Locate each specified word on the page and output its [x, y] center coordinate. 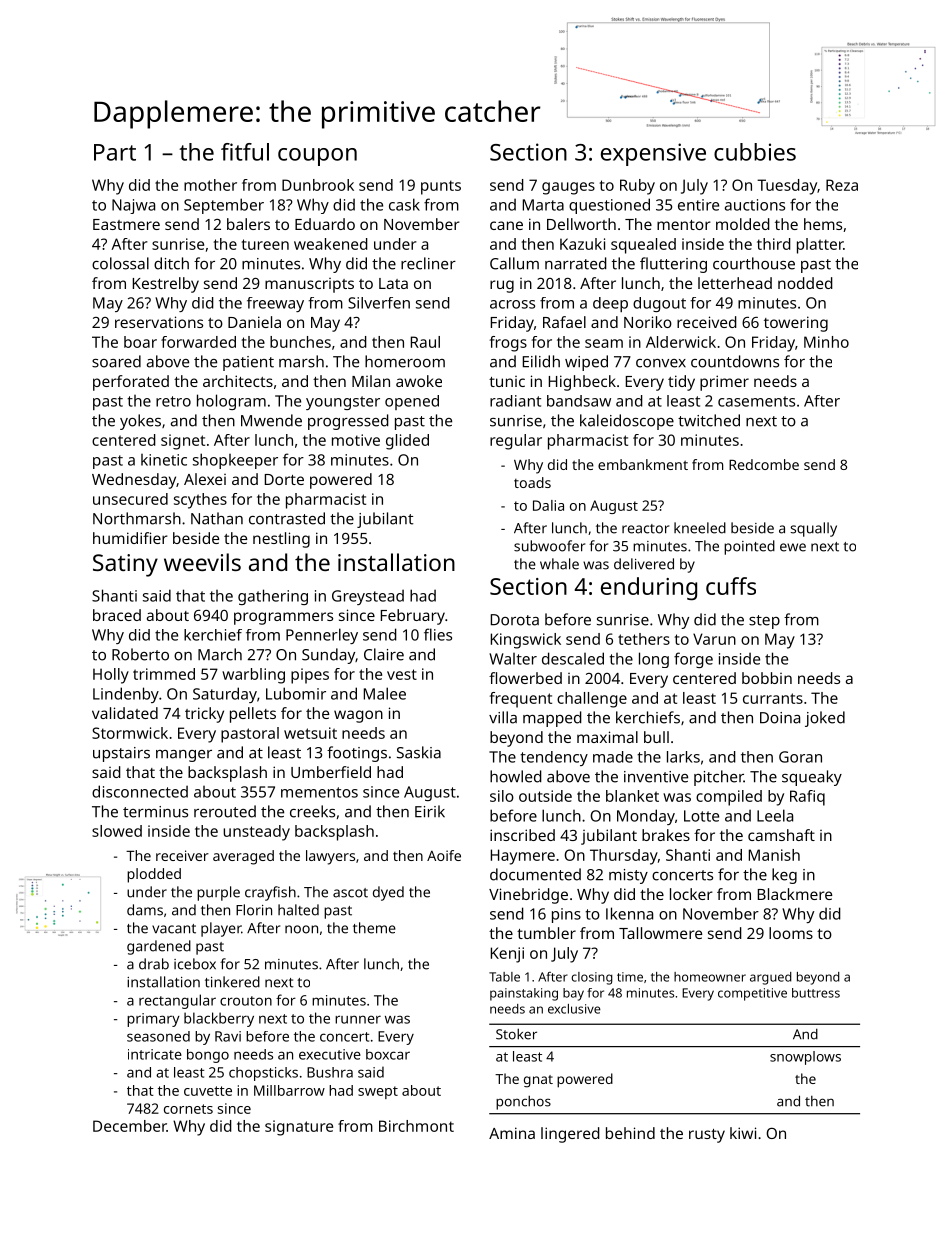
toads [532, 482]
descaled [573, 658]
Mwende [271, 420]
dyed [388, 893]
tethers [644, 639]
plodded [154, 875]
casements [756, 401]
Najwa [133, 206]
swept [378, 1092]
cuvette [208, 1091]
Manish [774, 855]
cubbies [755, 152]
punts [441, 187]
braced [117, 615]
